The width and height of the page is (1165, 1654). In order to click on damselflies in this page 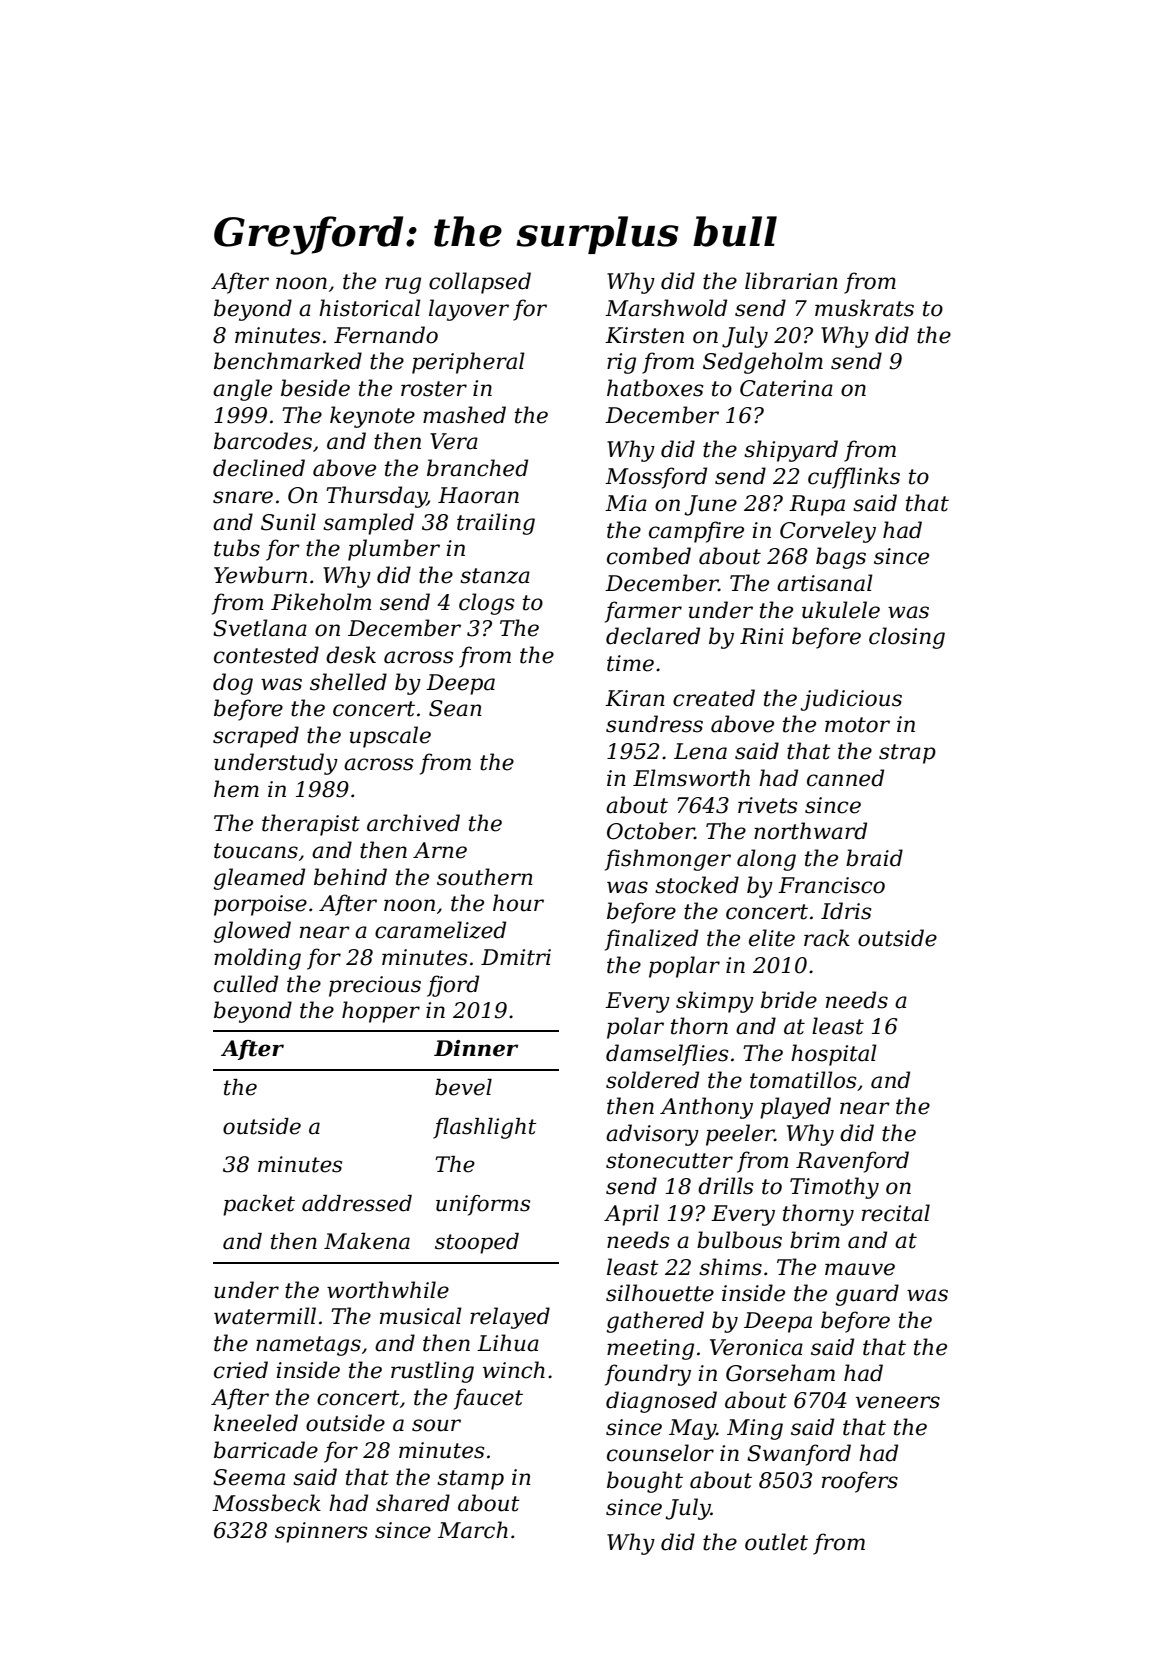, I will do `click(667, 1055)`.
